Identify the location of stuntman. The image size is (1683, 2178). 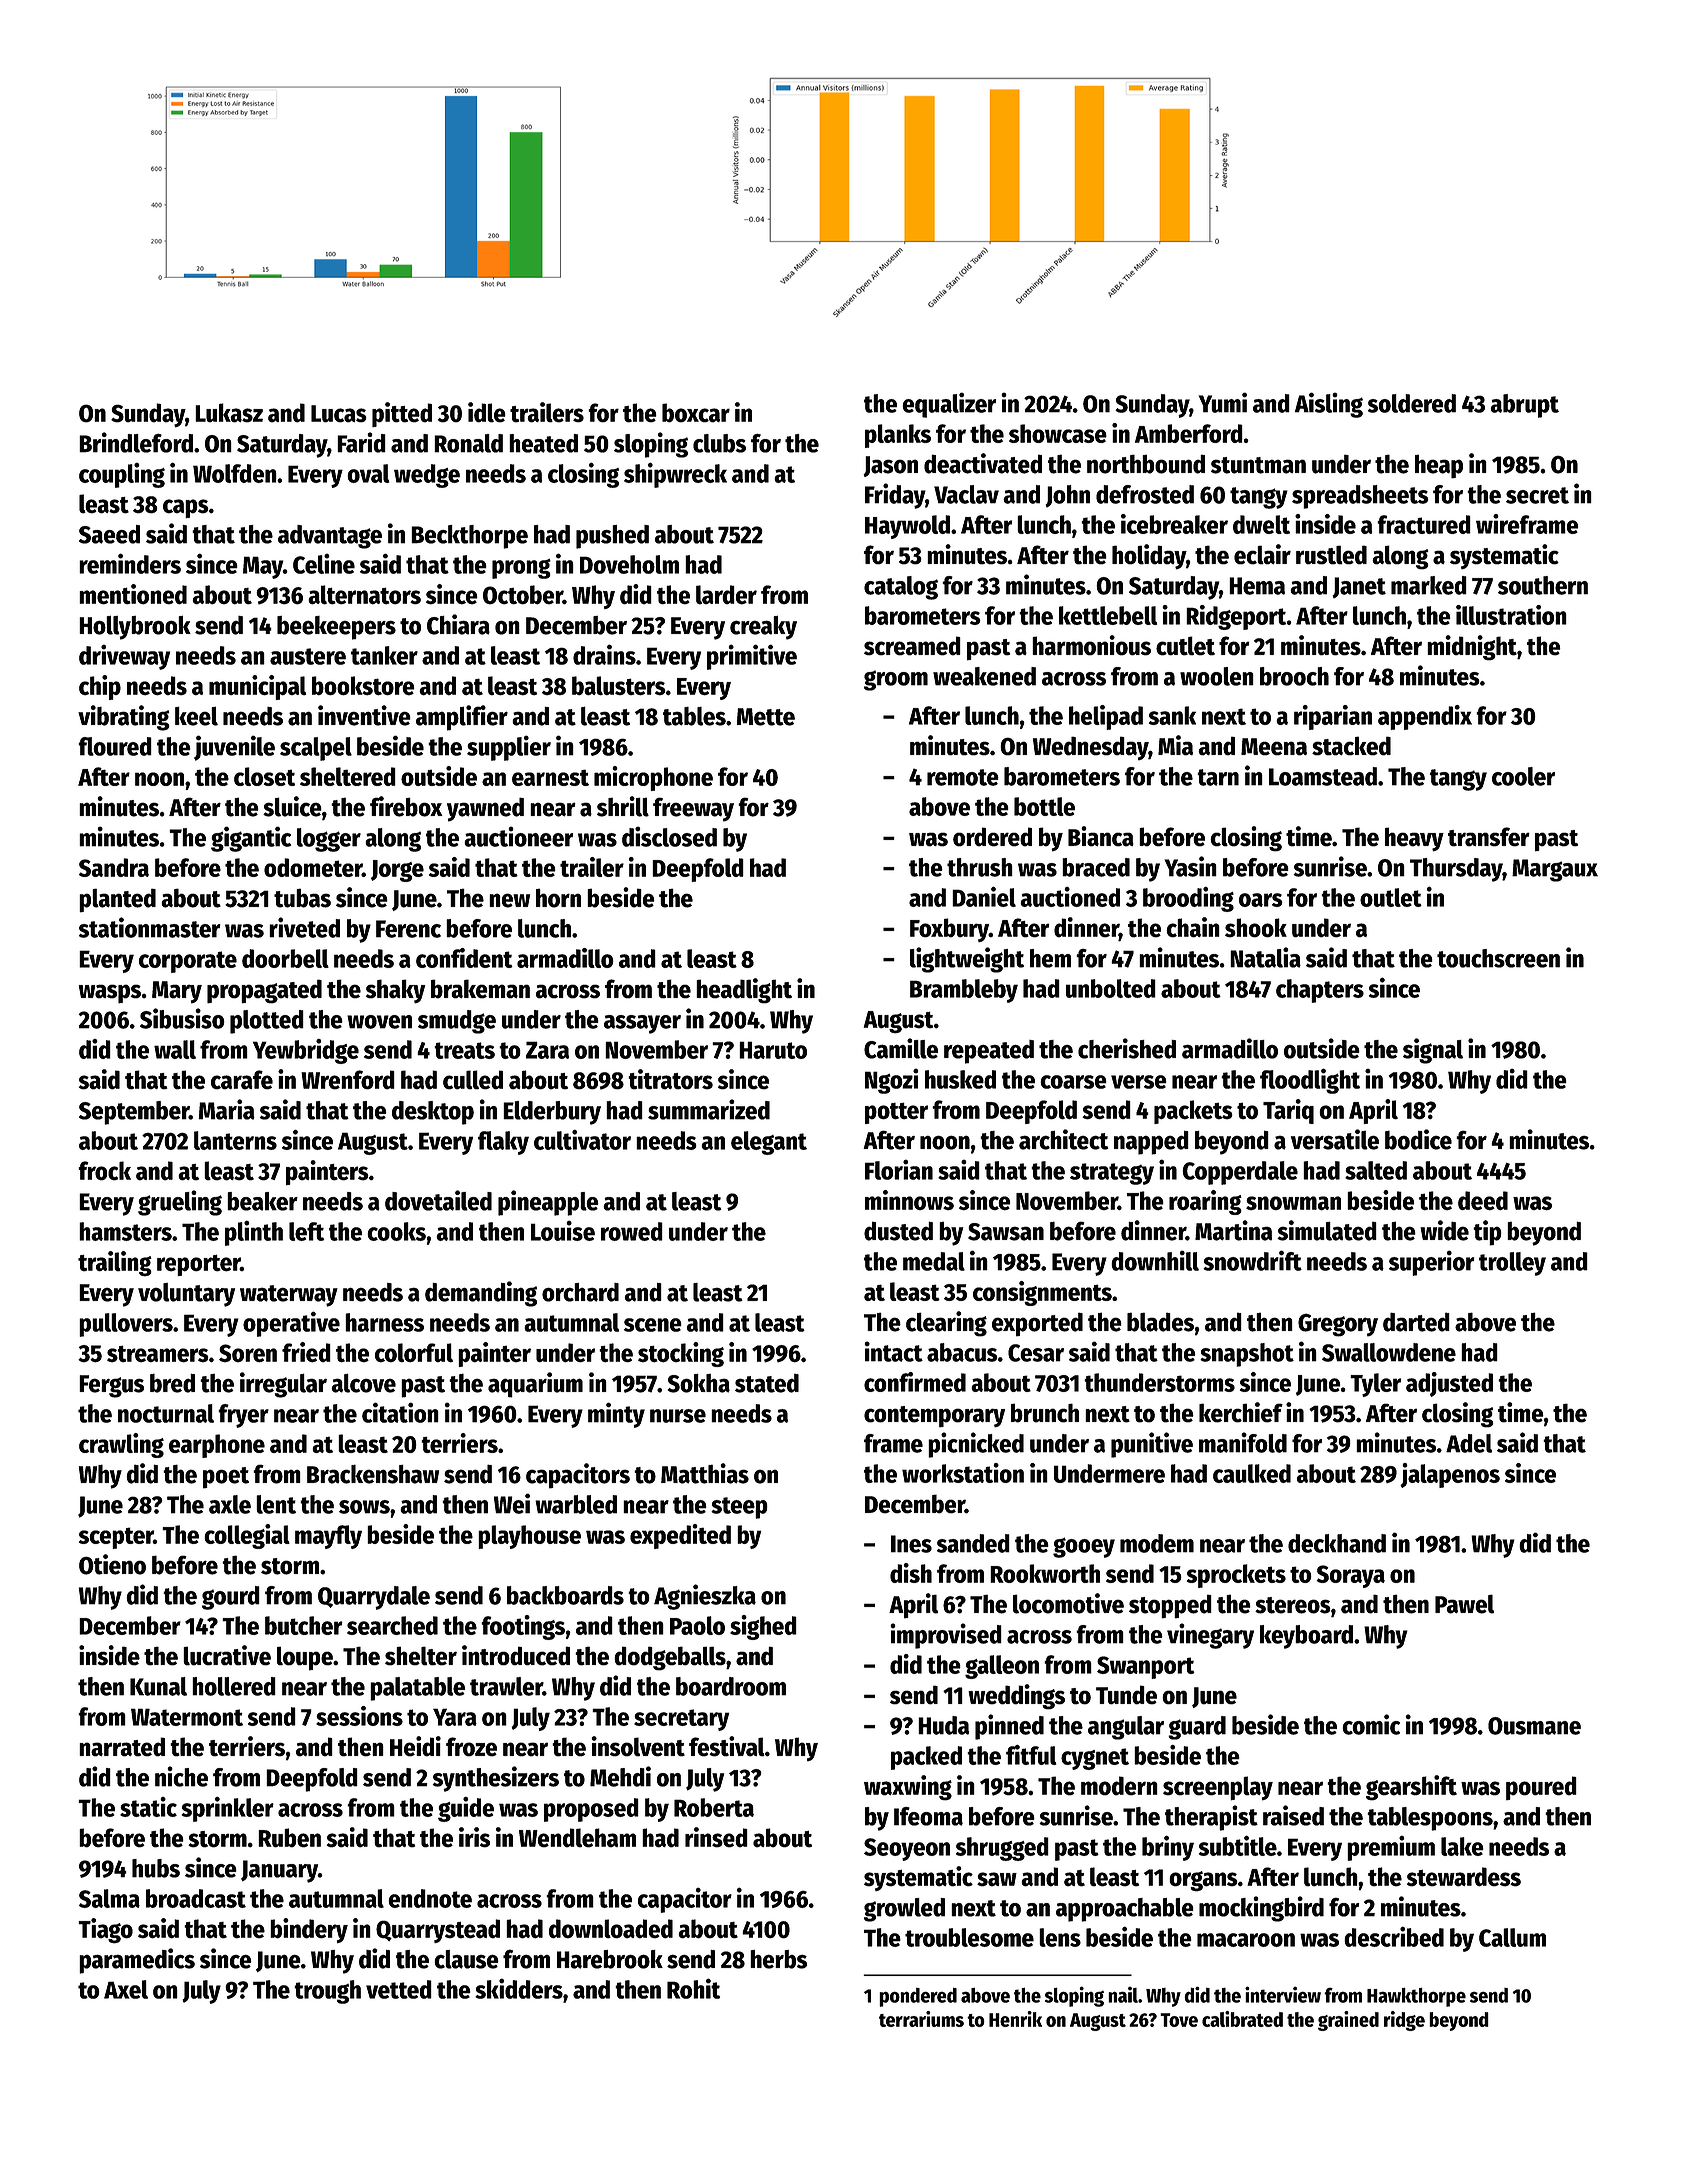
(1258, 465).
